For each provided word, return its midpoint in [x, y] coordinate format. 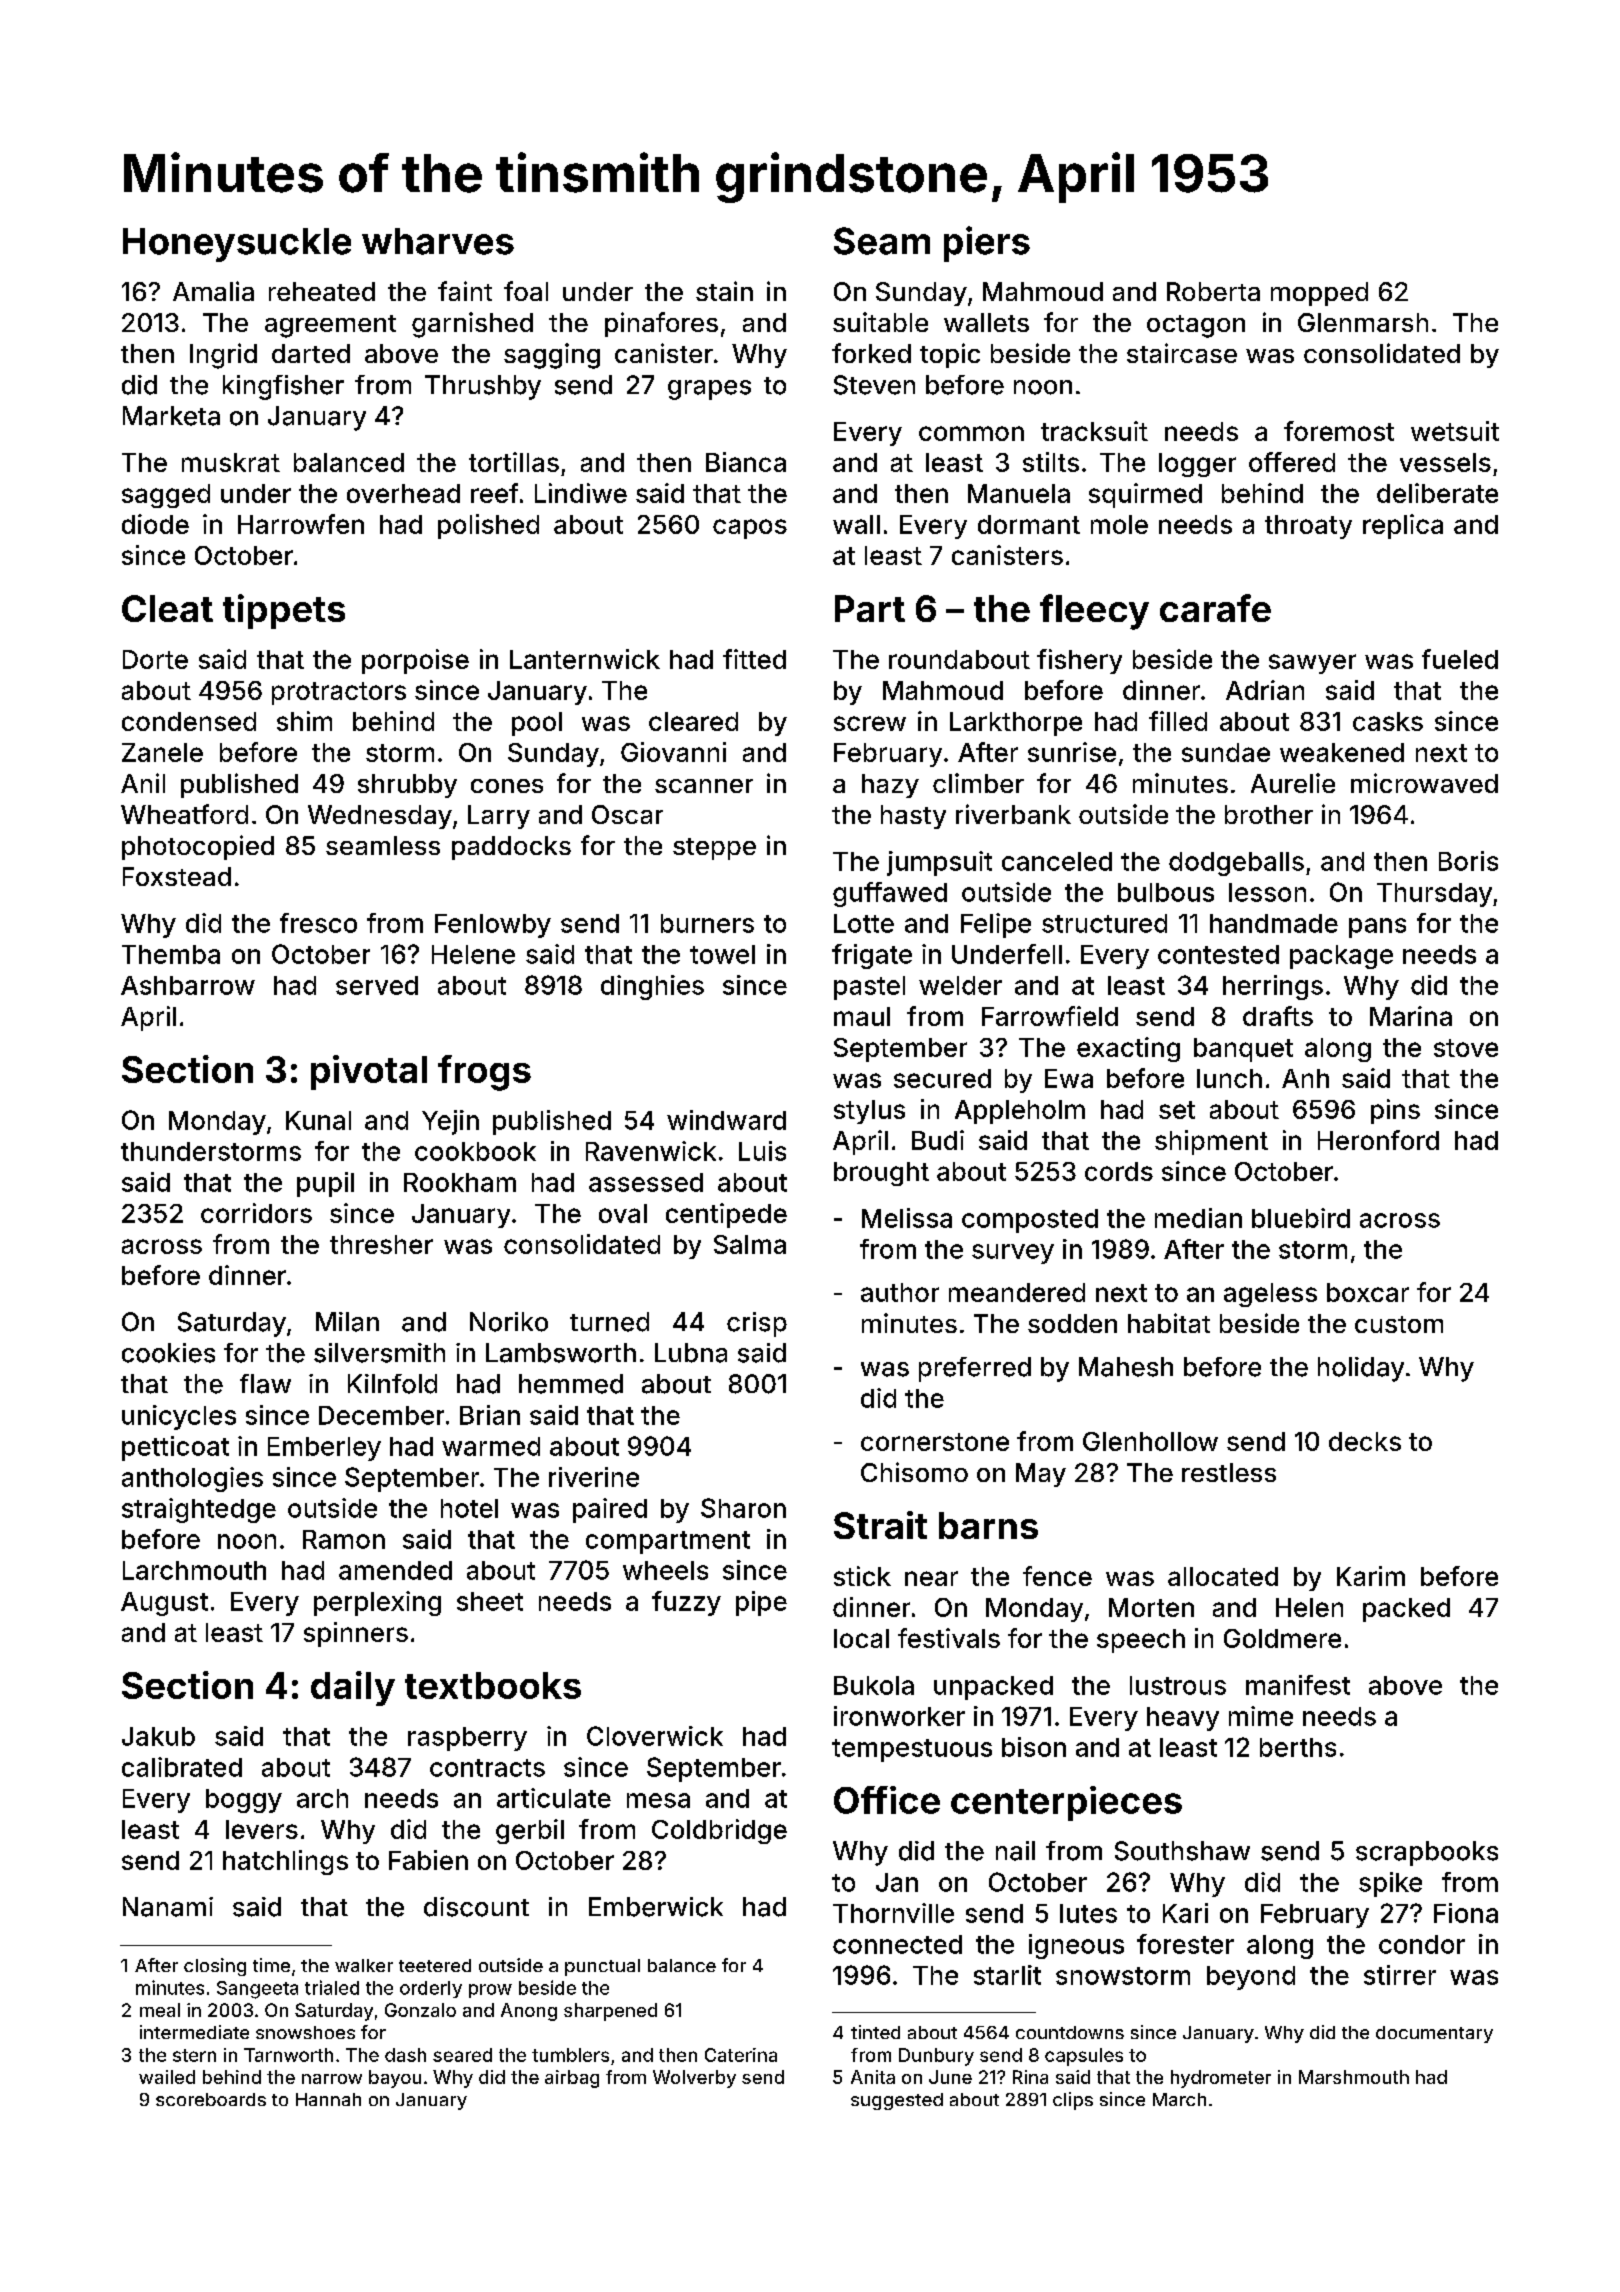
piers [987, 244]
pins [1395, 1111]
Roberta [1213, 291]
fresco [318, 923]
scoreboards [211, 2099]
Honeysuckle [237, 245]
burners [707, 923]
